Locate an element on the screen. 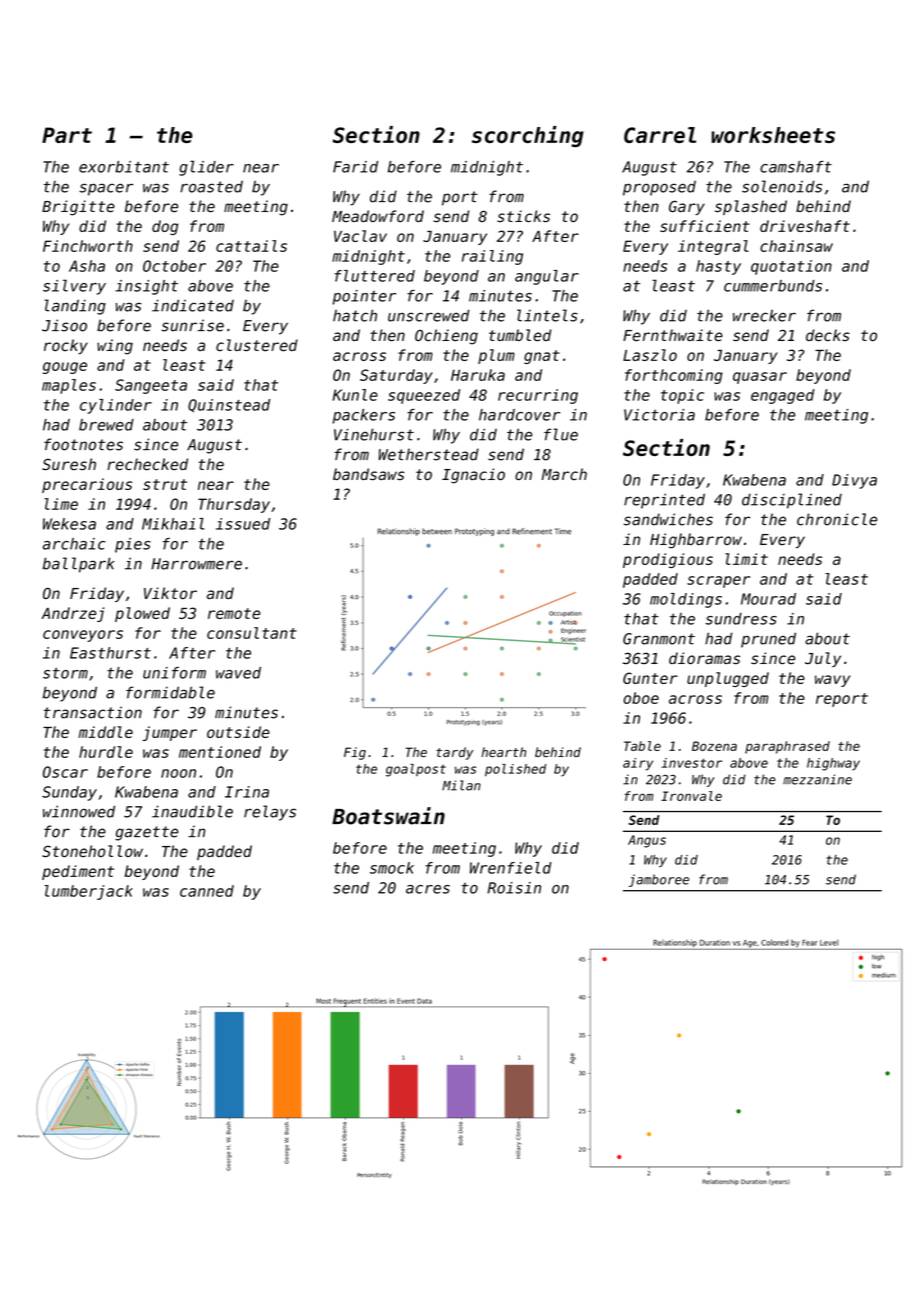  scorching is located at coordinates (528, 136).
